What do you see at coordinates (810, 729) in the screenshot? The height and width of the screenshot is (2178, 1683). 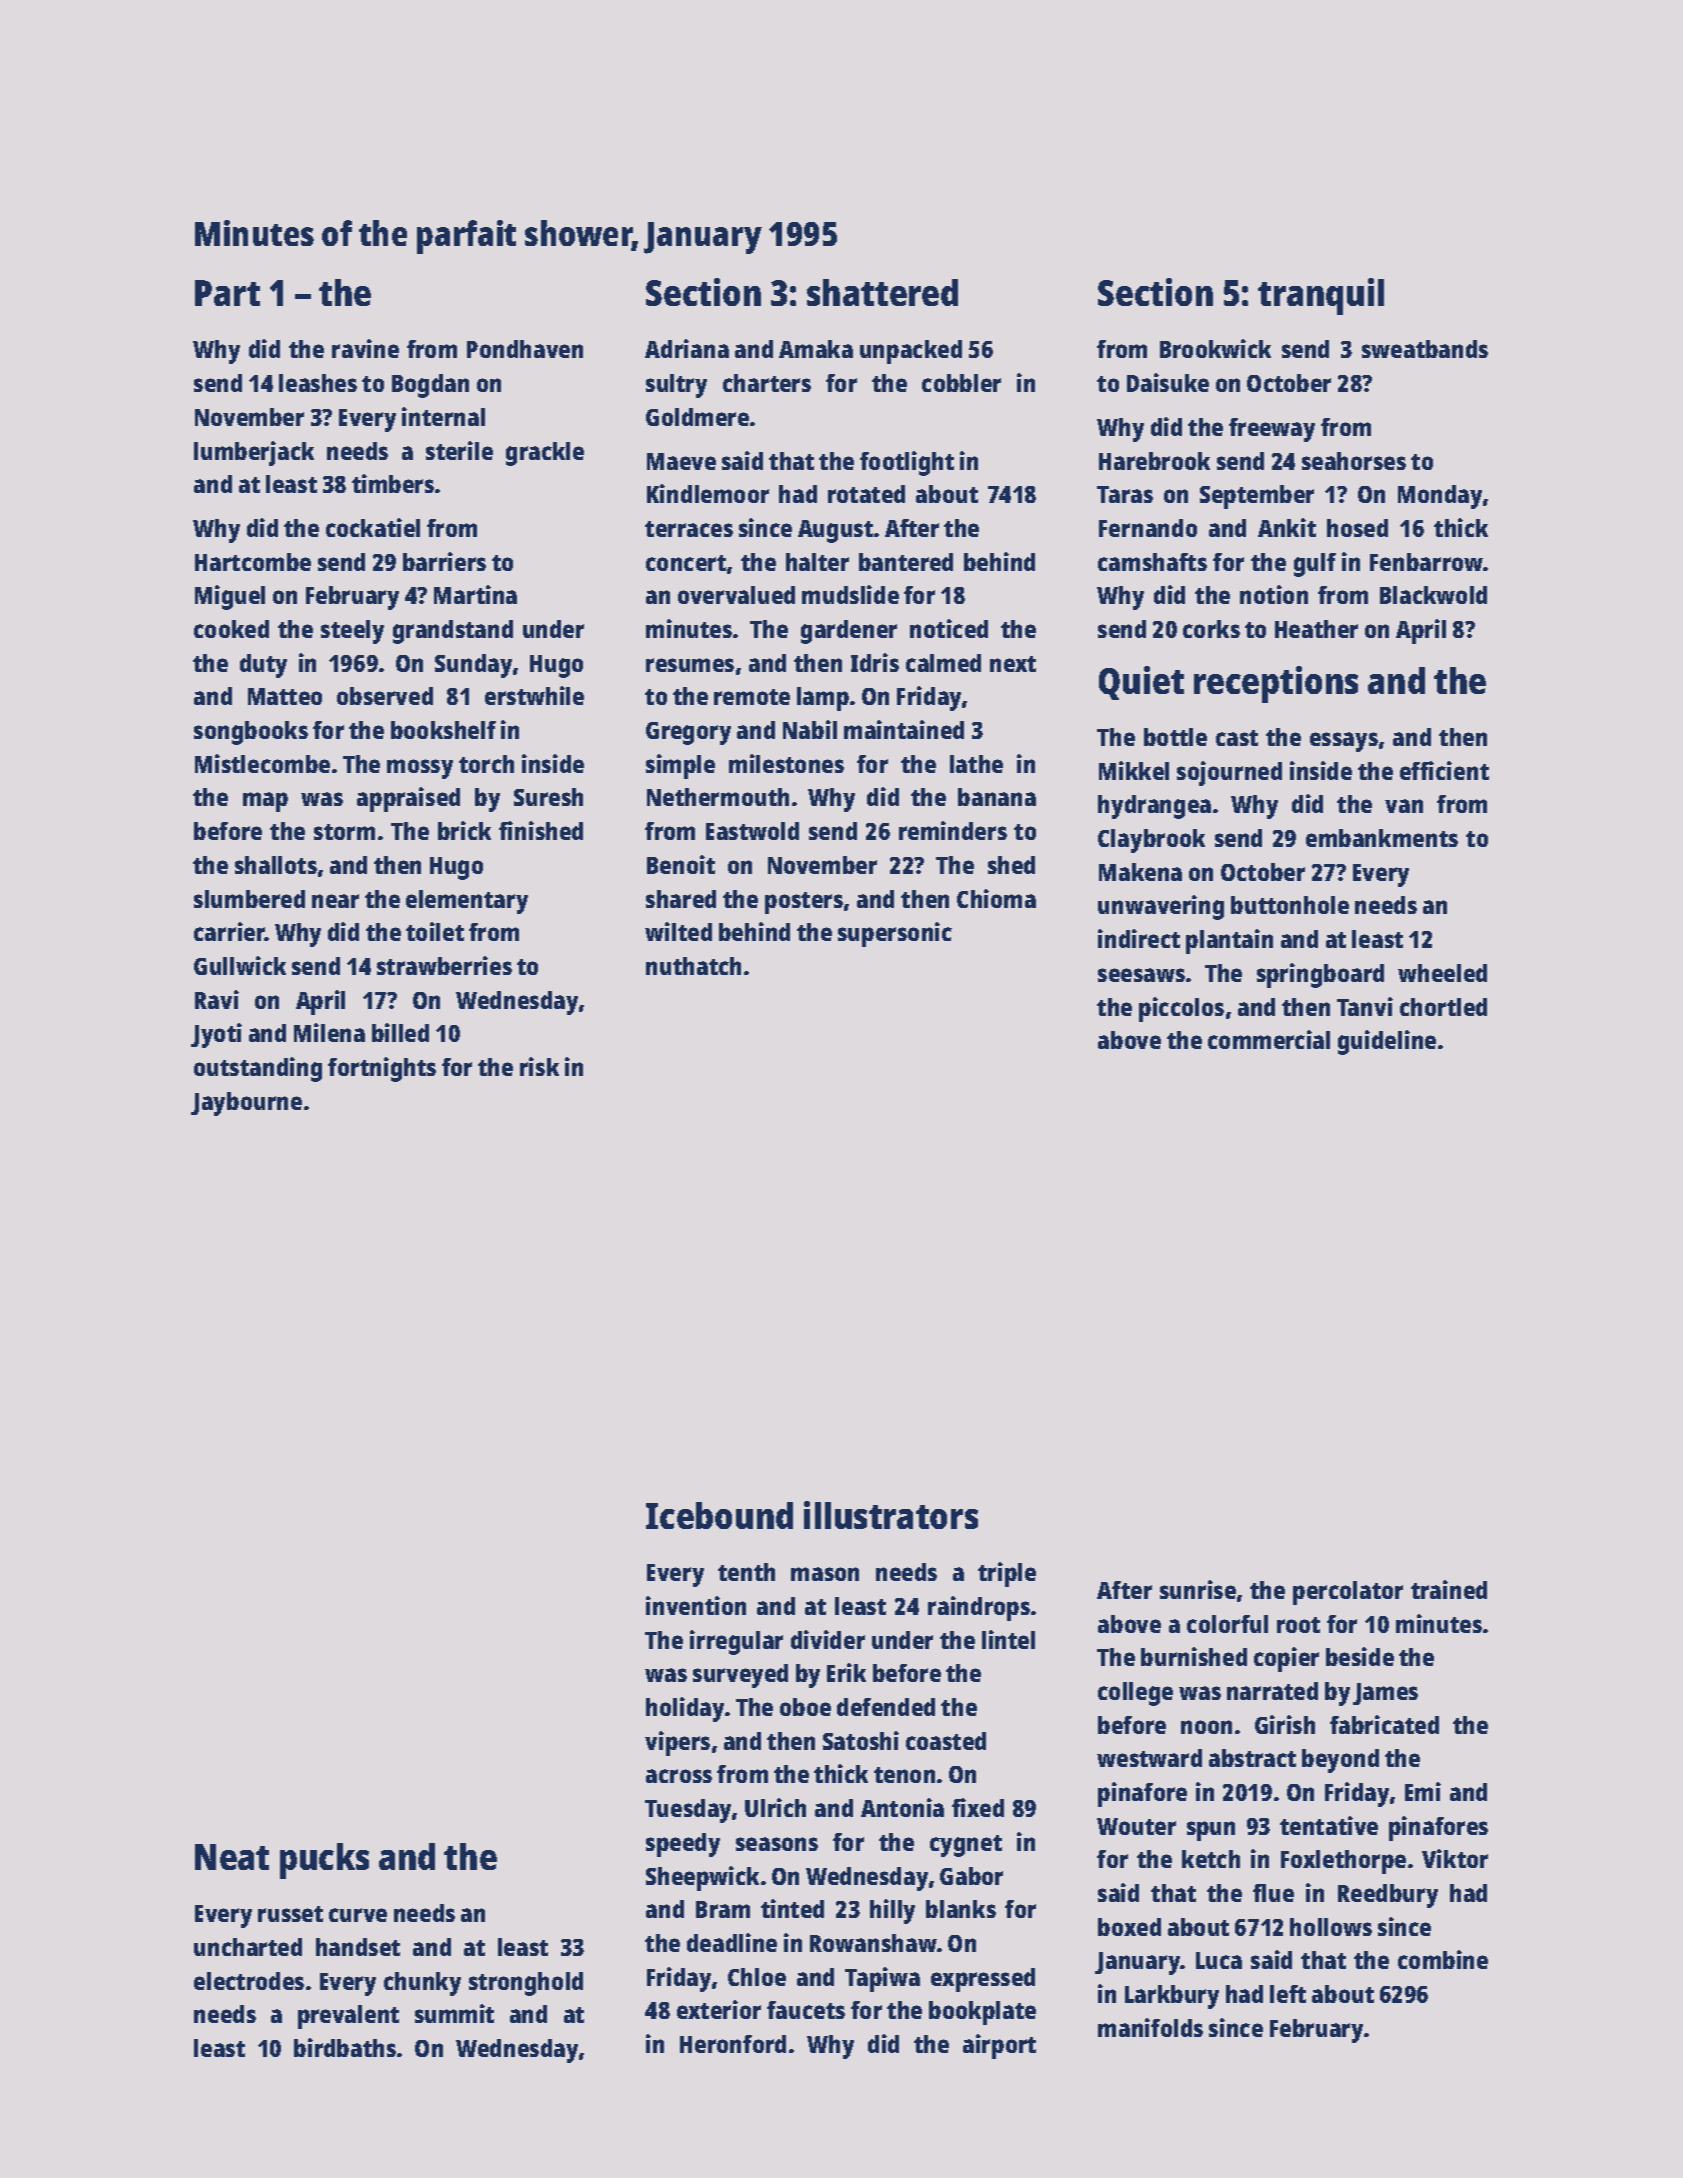 I see `Nabil` at bounding box center [810, 729].
